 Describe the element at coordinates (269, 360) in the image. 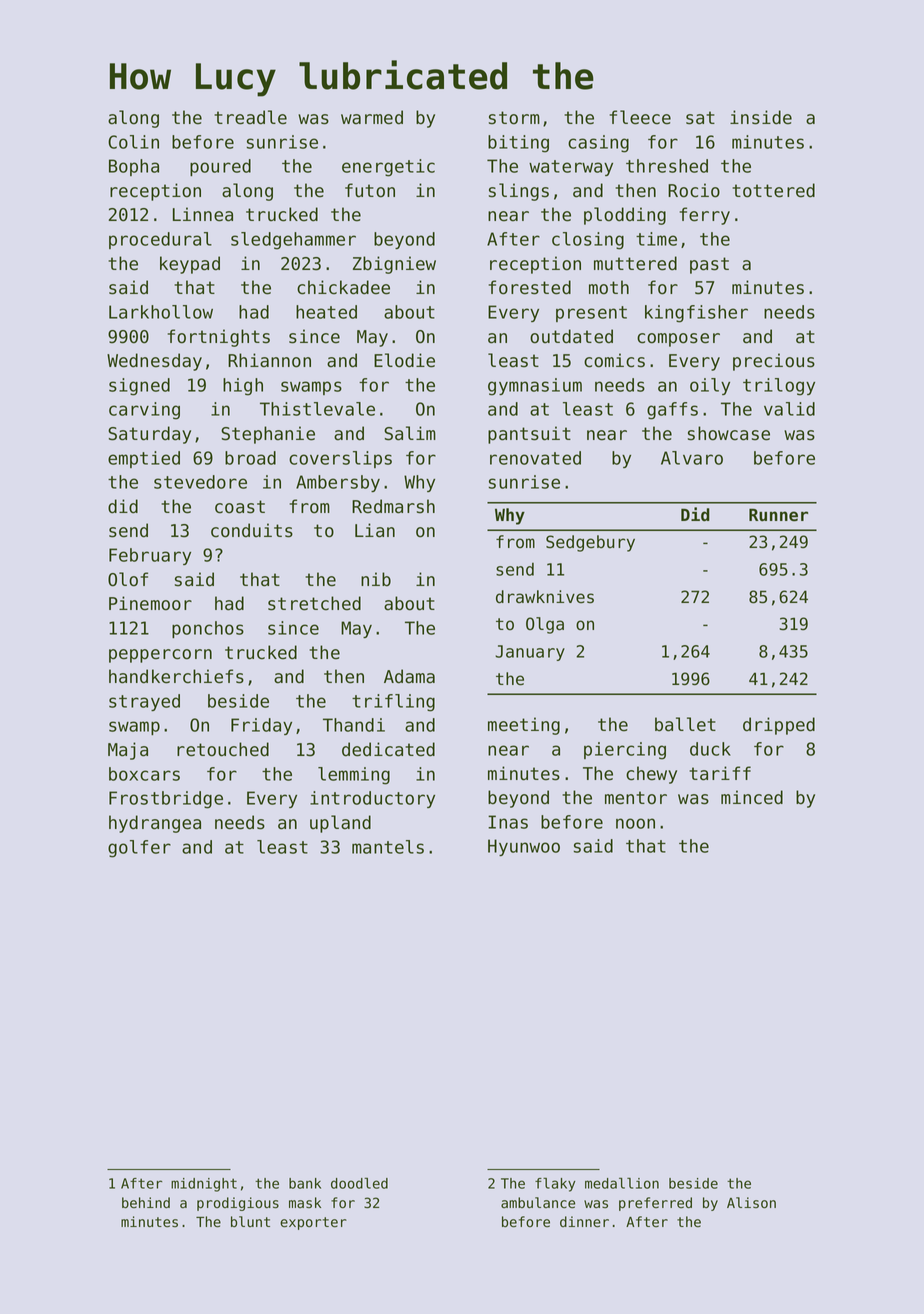

I see `Rhiannon` at that location.
